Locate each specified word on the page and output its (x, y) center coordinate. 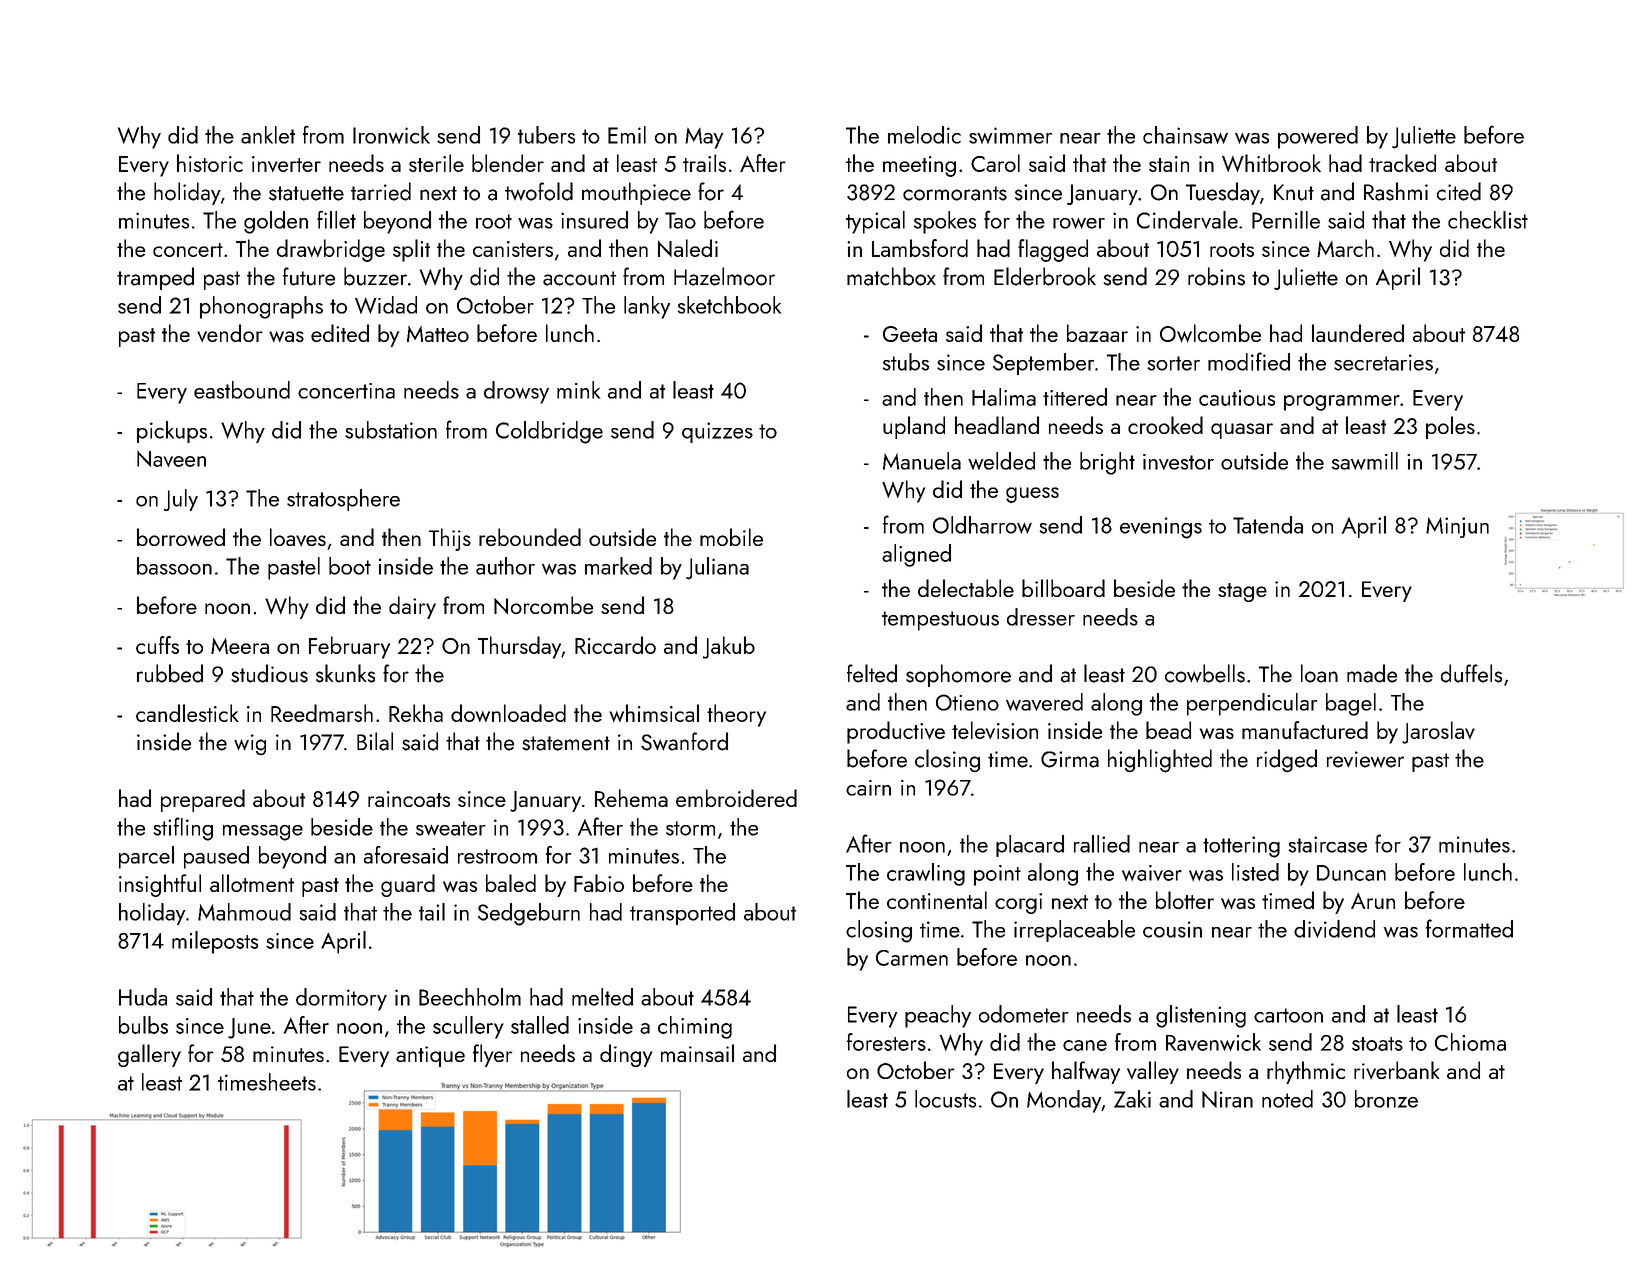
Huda (143, 997)
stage (1242, 592)
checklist (1488, 220)
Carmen (912, 958)
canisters (513, 249)
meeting (919, 166)
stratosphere (343, 500)
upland (914, 427)
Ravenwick (1213, 1042)
